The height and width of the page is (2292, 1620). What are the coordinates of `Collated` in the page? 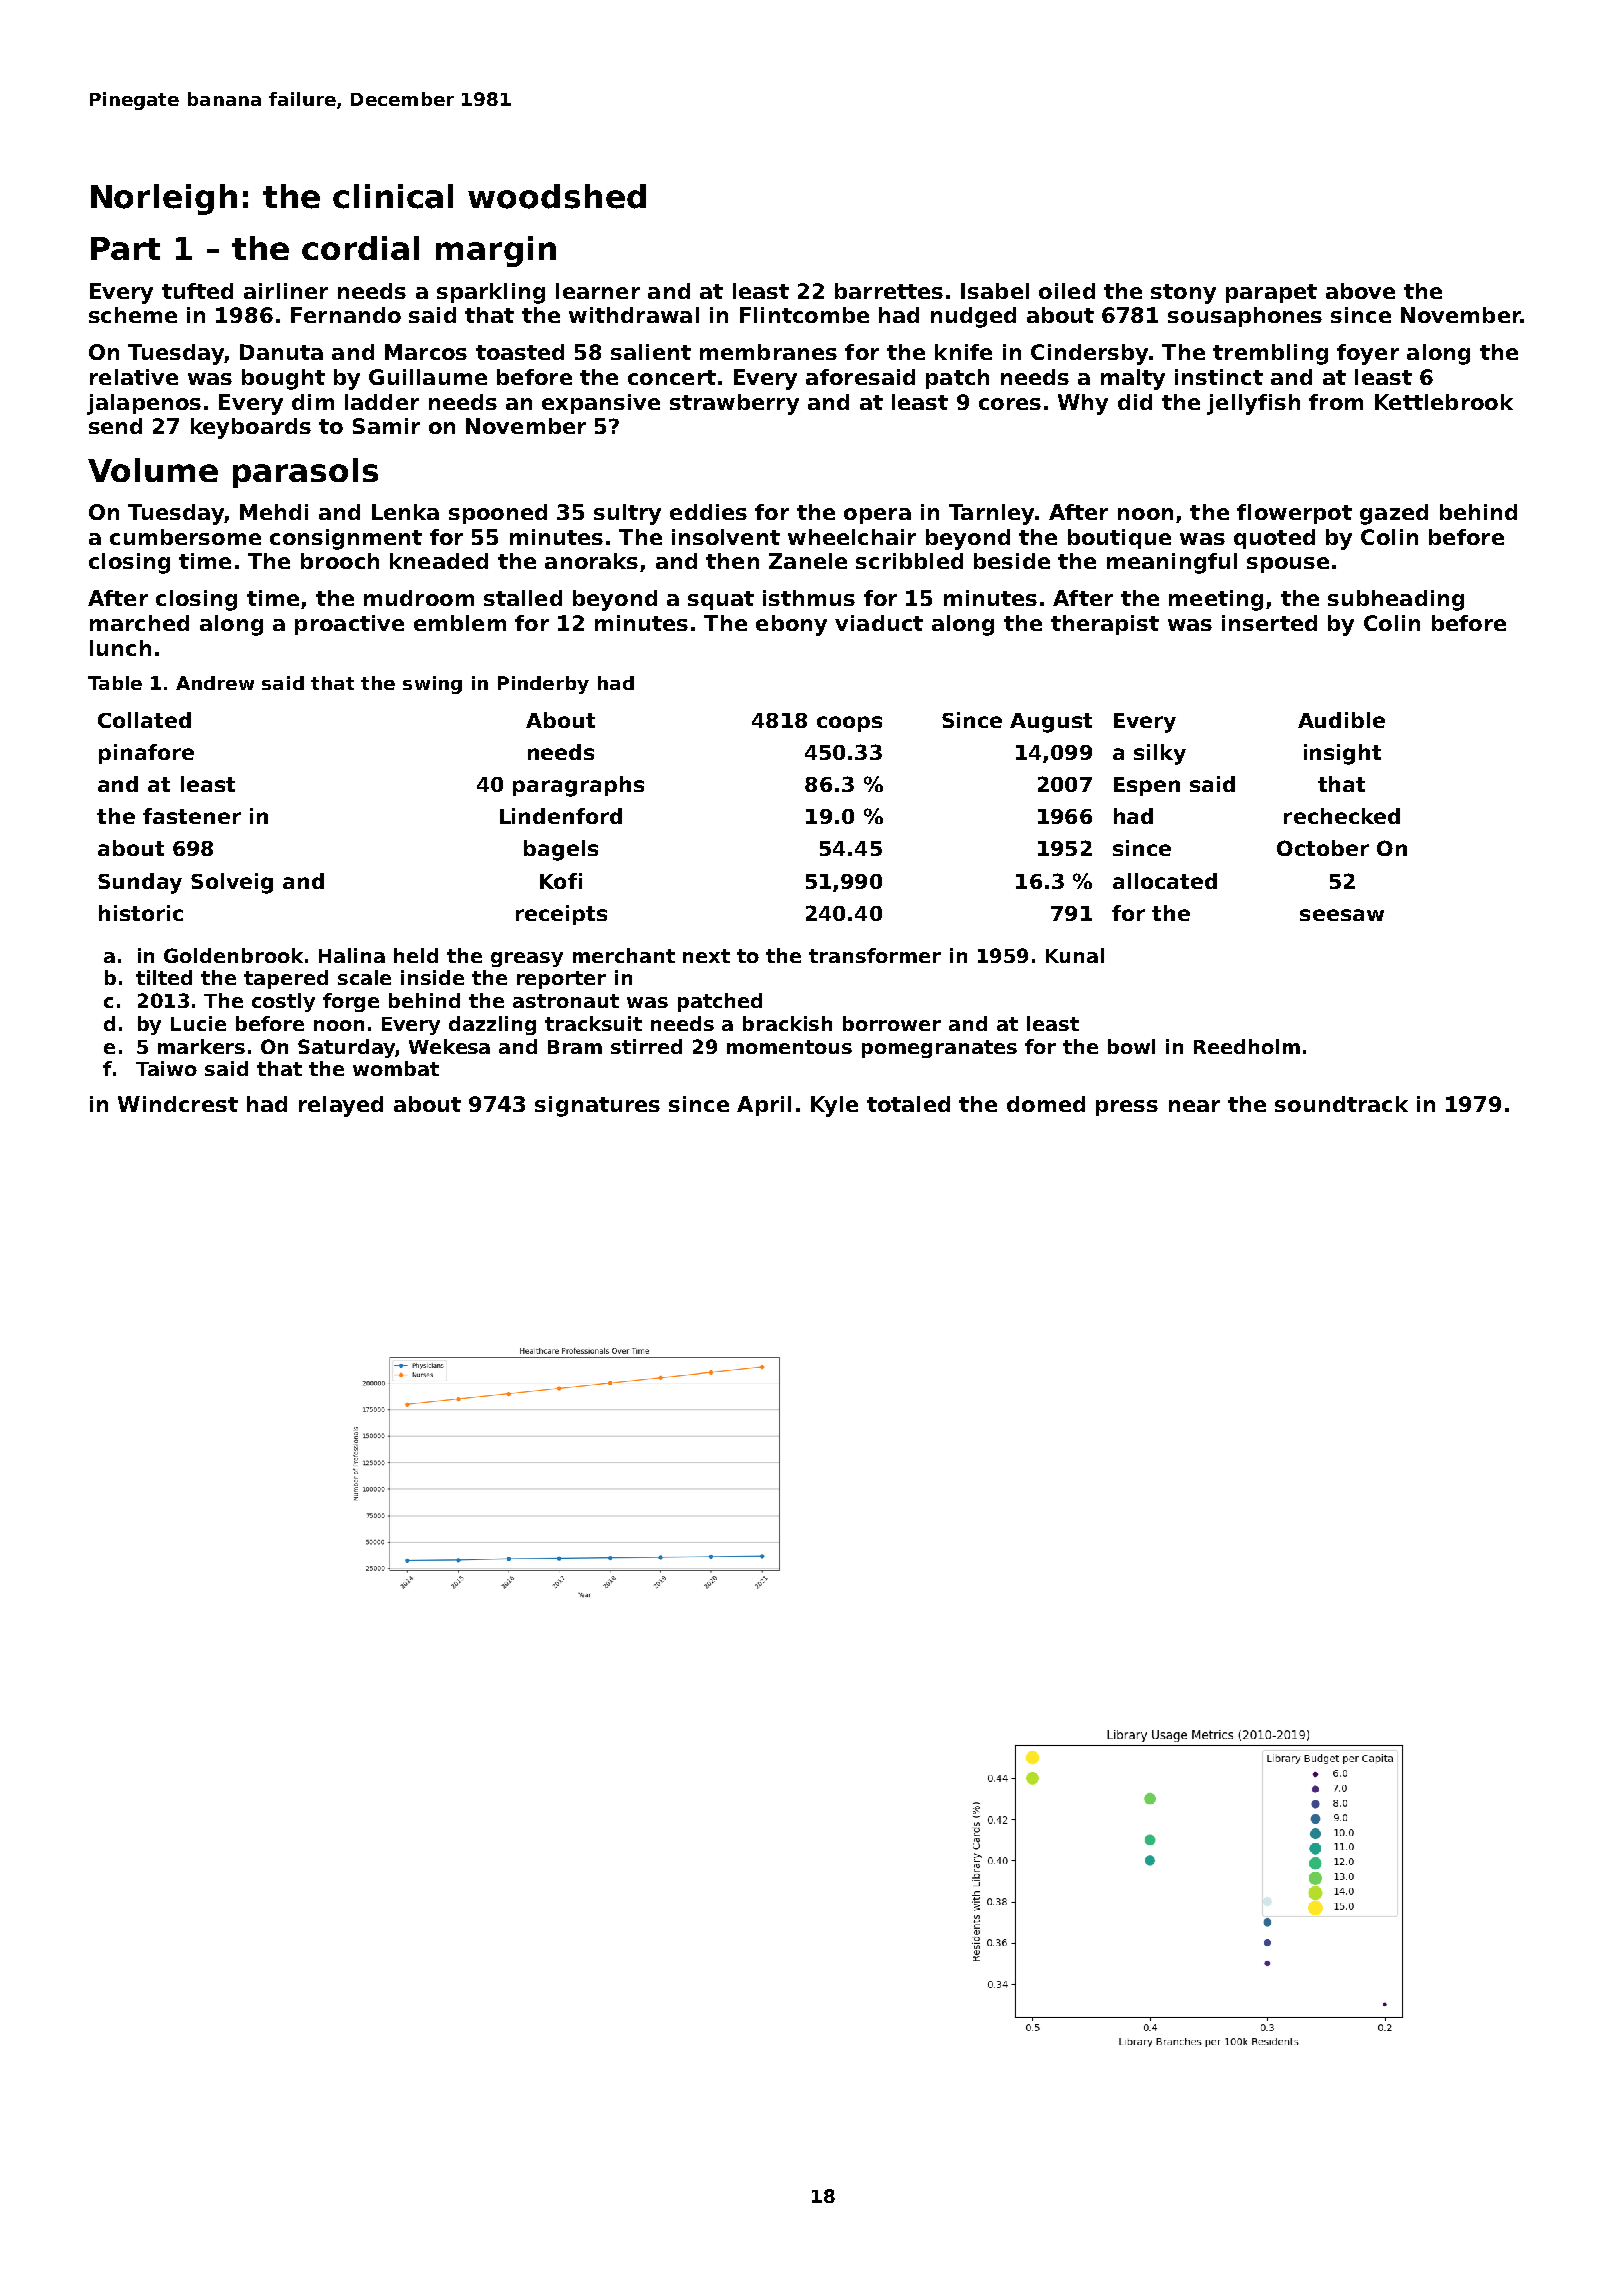 It's located at (144, 720).
